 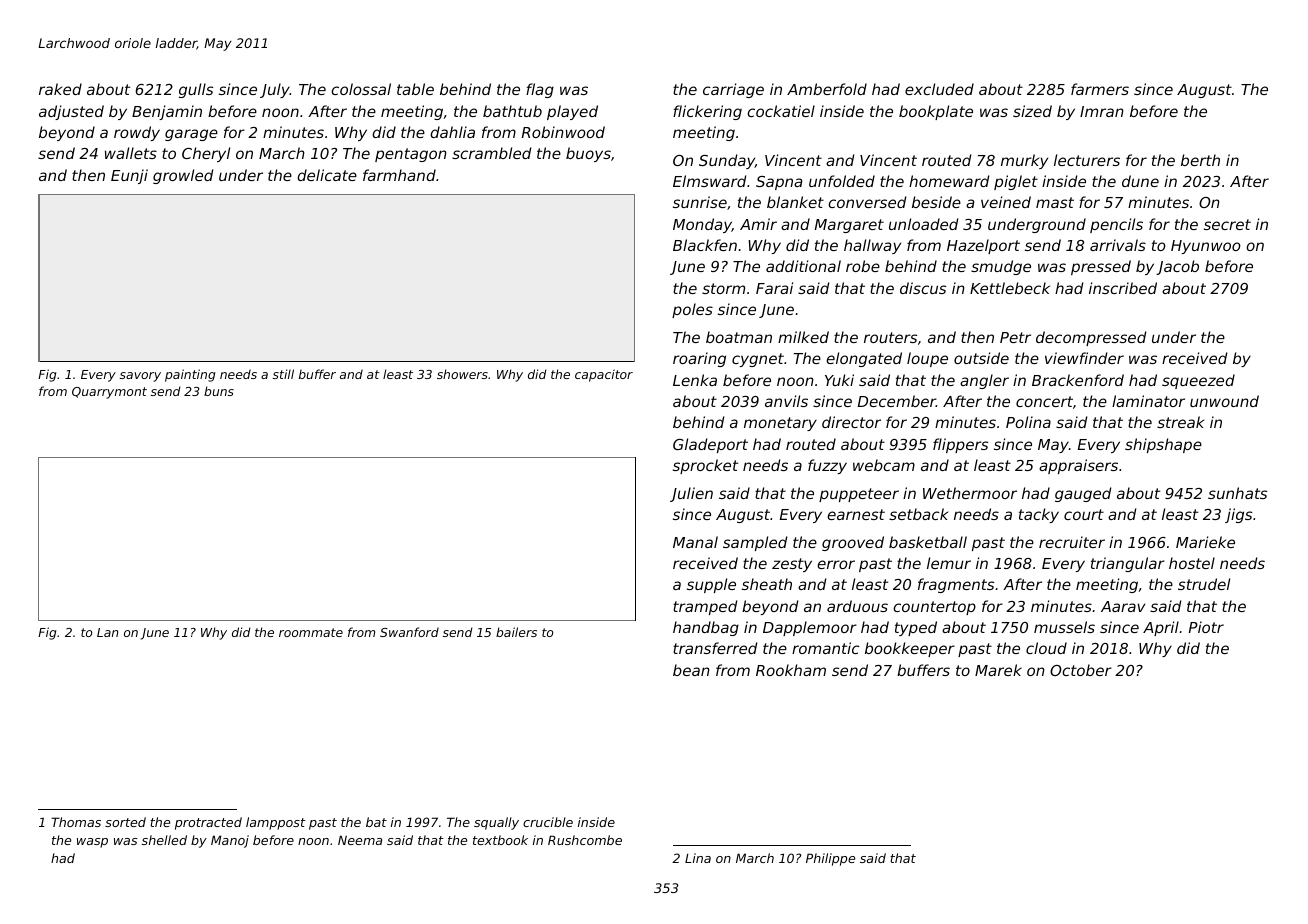 What do you see at coordinates (92, 843) in the image?
I see `wasp` at bounding box center [92, 843].
